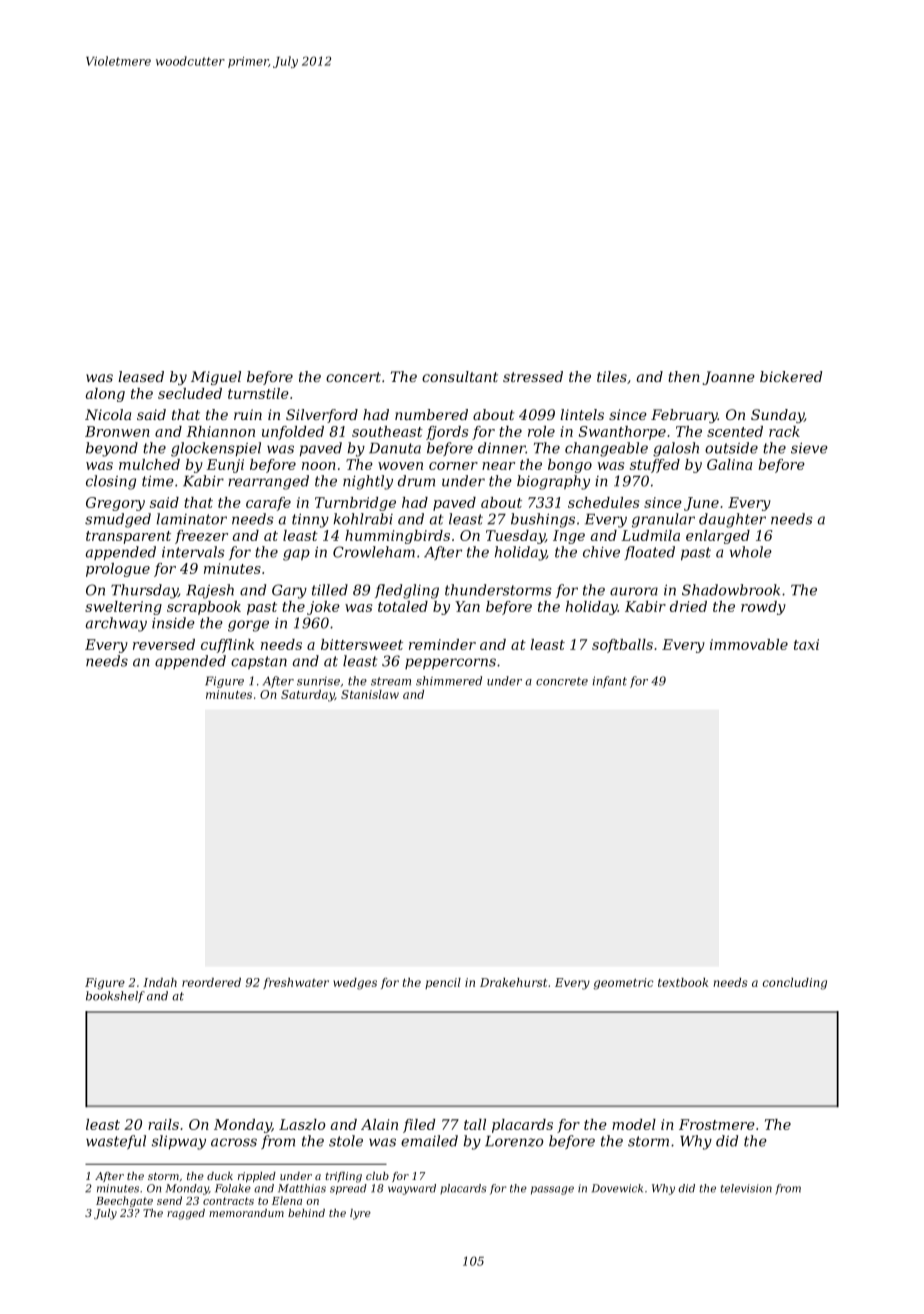 The height and width of the screenshot is (1314, 924). Describe the element at coordinates (160, 982) in the screenshot. I see `Indah` at that location.
